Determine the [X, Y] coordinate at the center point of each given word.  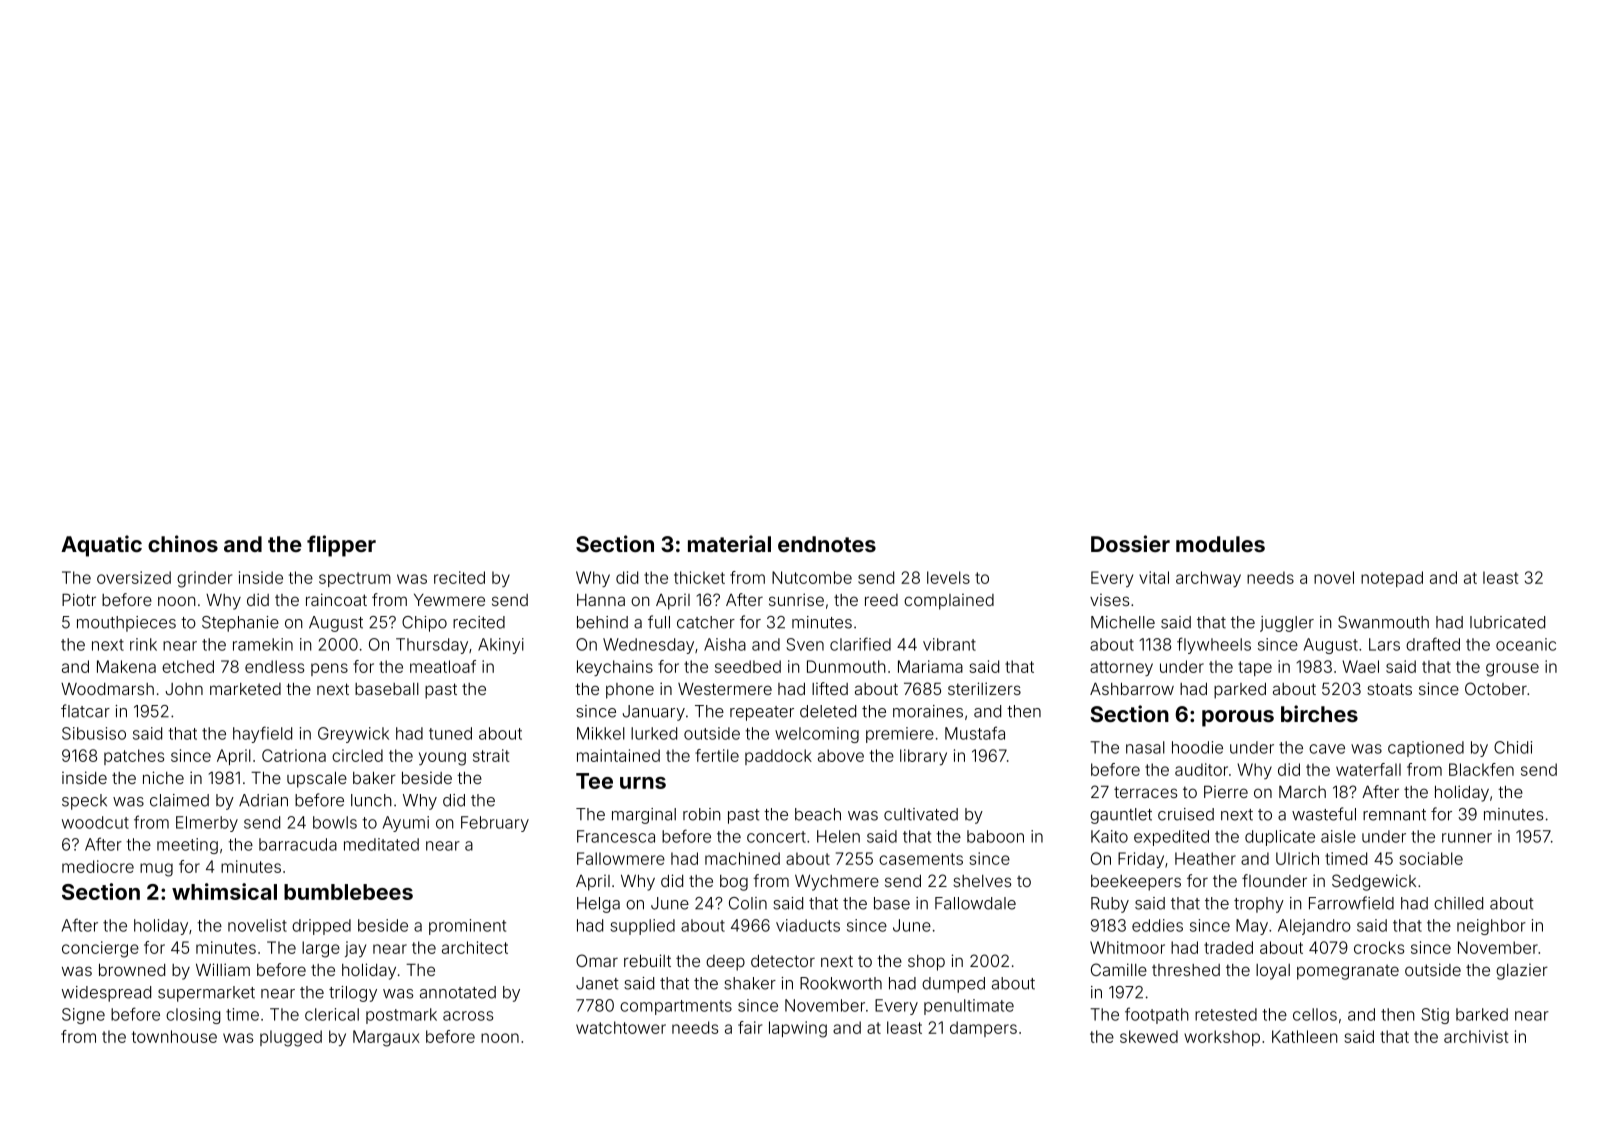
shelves [982, 881]
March [1302, 791]
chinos [183, 543]
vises [1109, 600]
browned [132, 969]
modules [1220, 544]
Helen [838, 836]
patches [134, 757]
